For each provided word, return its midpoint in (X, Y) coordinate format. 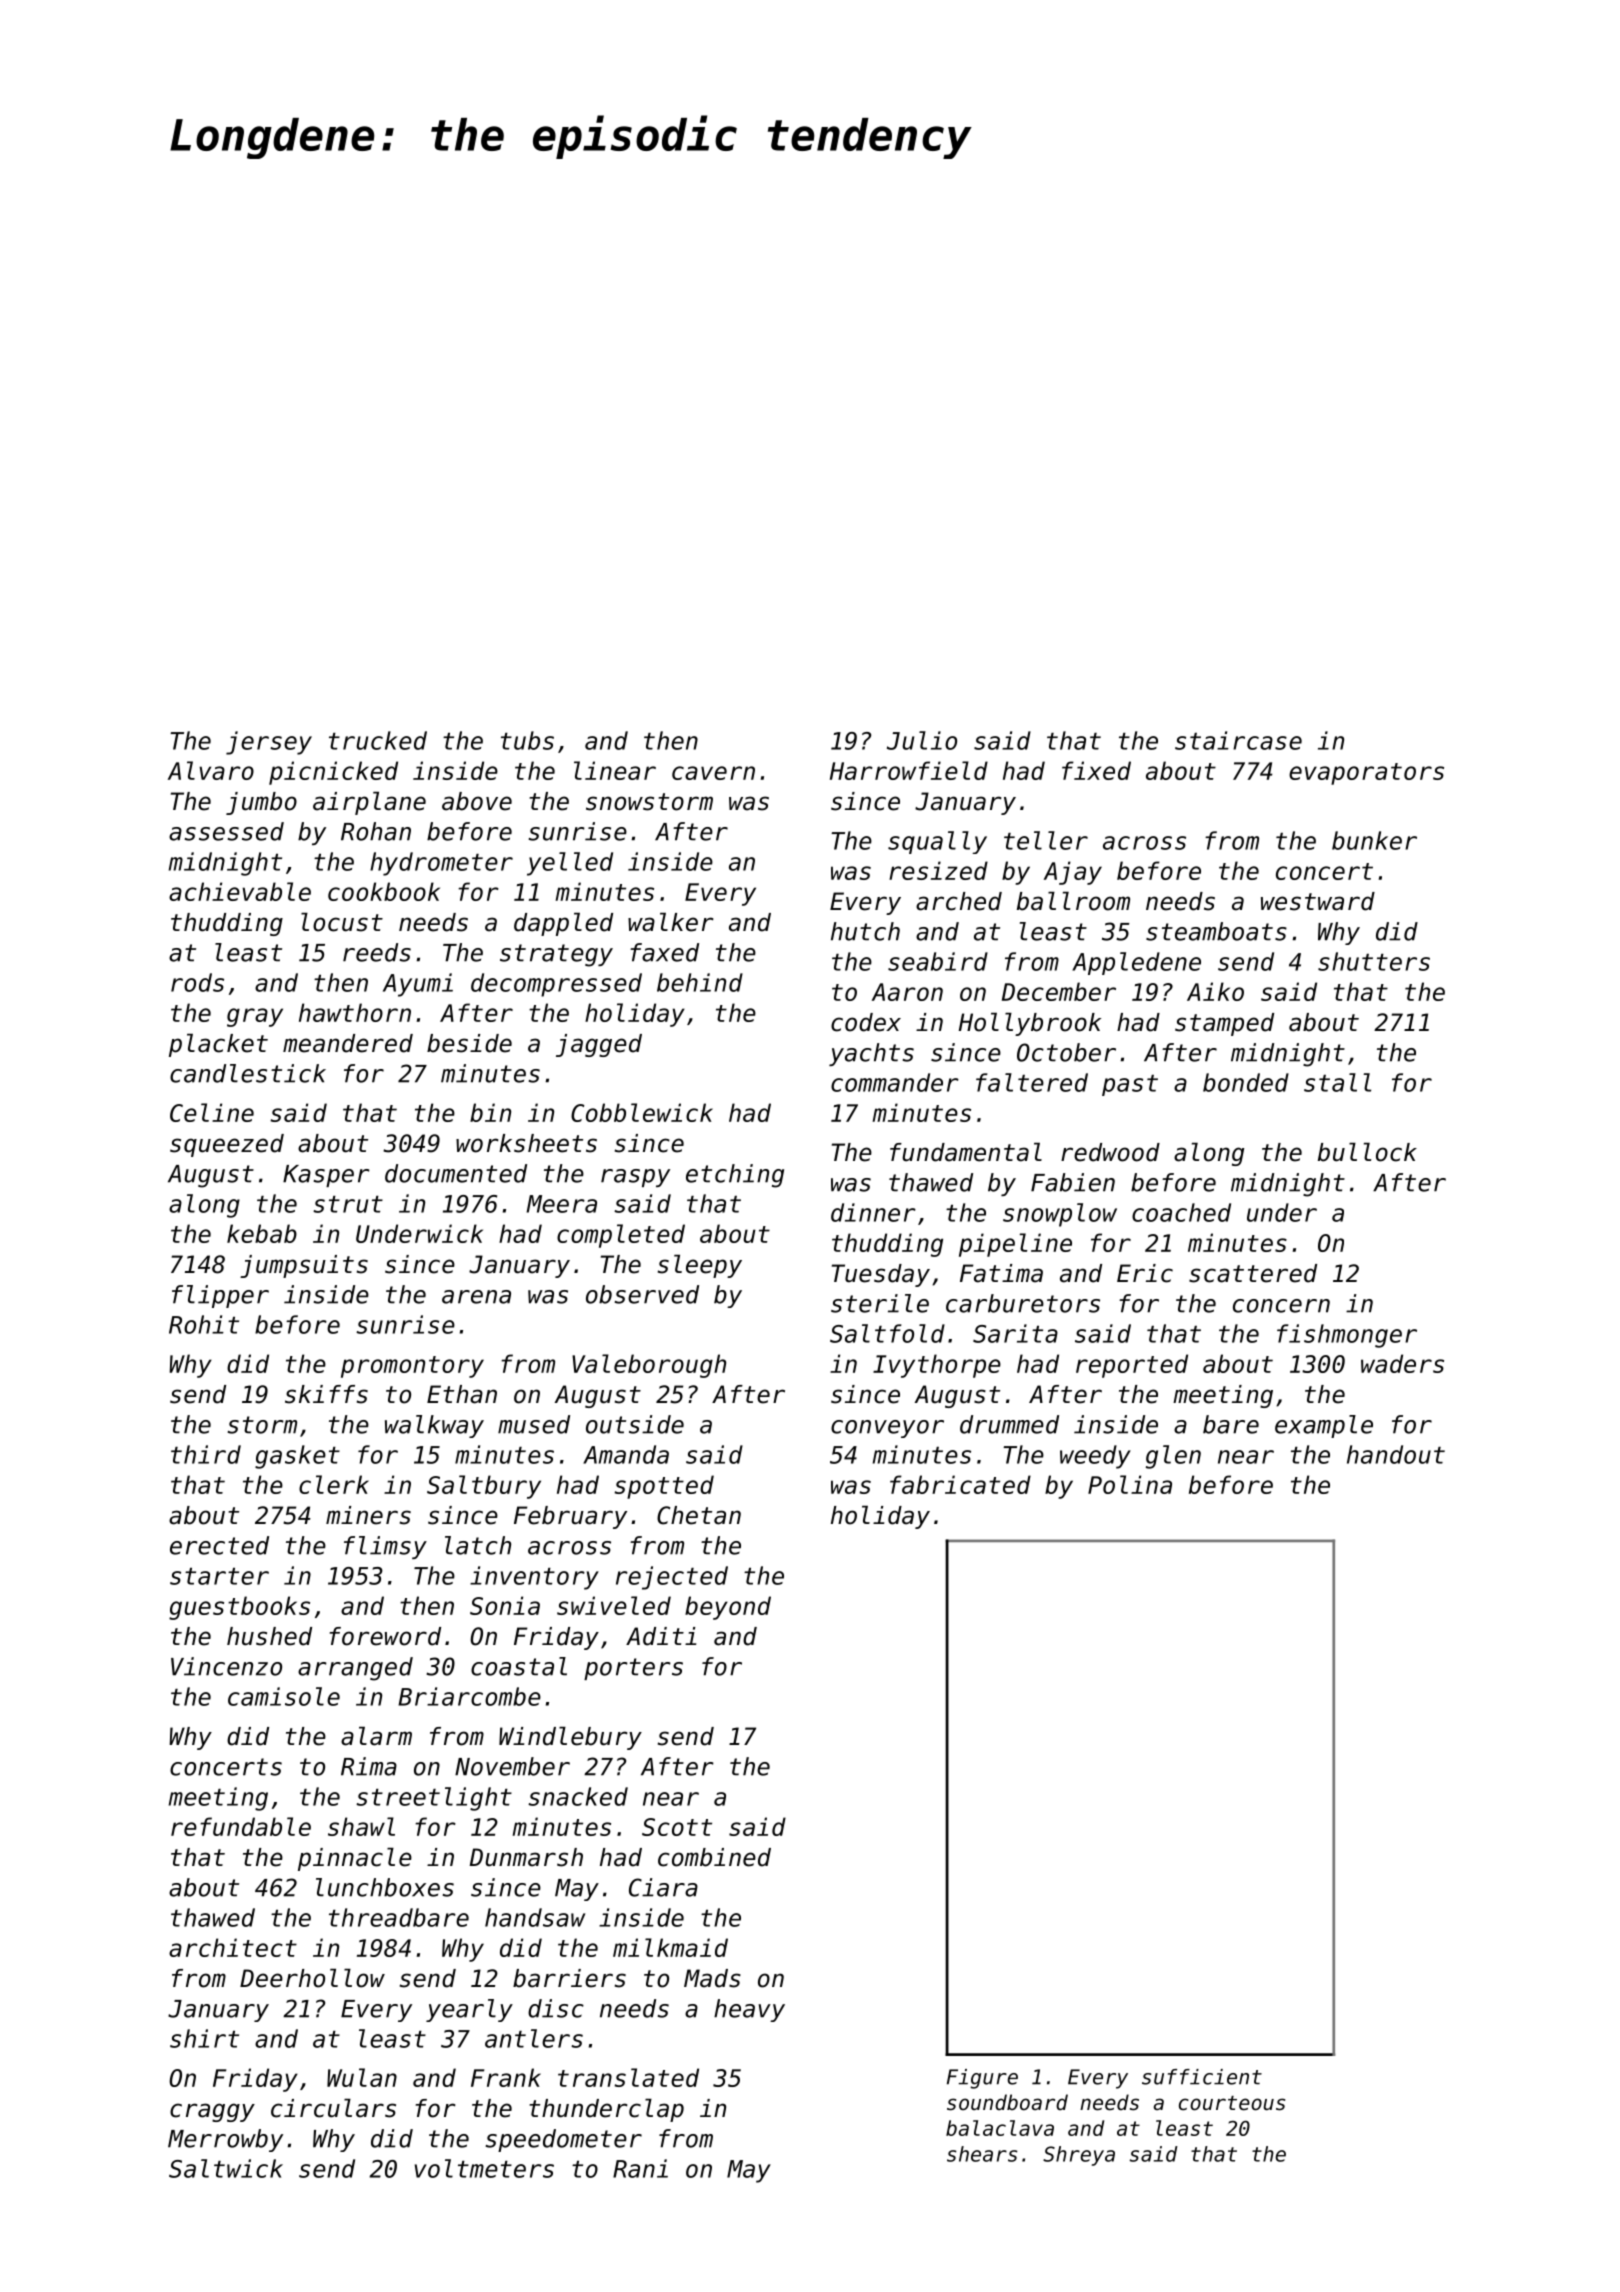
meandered (348, 1043)
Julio (922, 740)
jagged (599, 1045)
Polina (1130, 1484)
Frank (506, 2077)
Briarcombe (469, 1696)
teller (1046, 840)
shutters (1374, 961)
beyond (728, 1608)
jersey (269, 743)
